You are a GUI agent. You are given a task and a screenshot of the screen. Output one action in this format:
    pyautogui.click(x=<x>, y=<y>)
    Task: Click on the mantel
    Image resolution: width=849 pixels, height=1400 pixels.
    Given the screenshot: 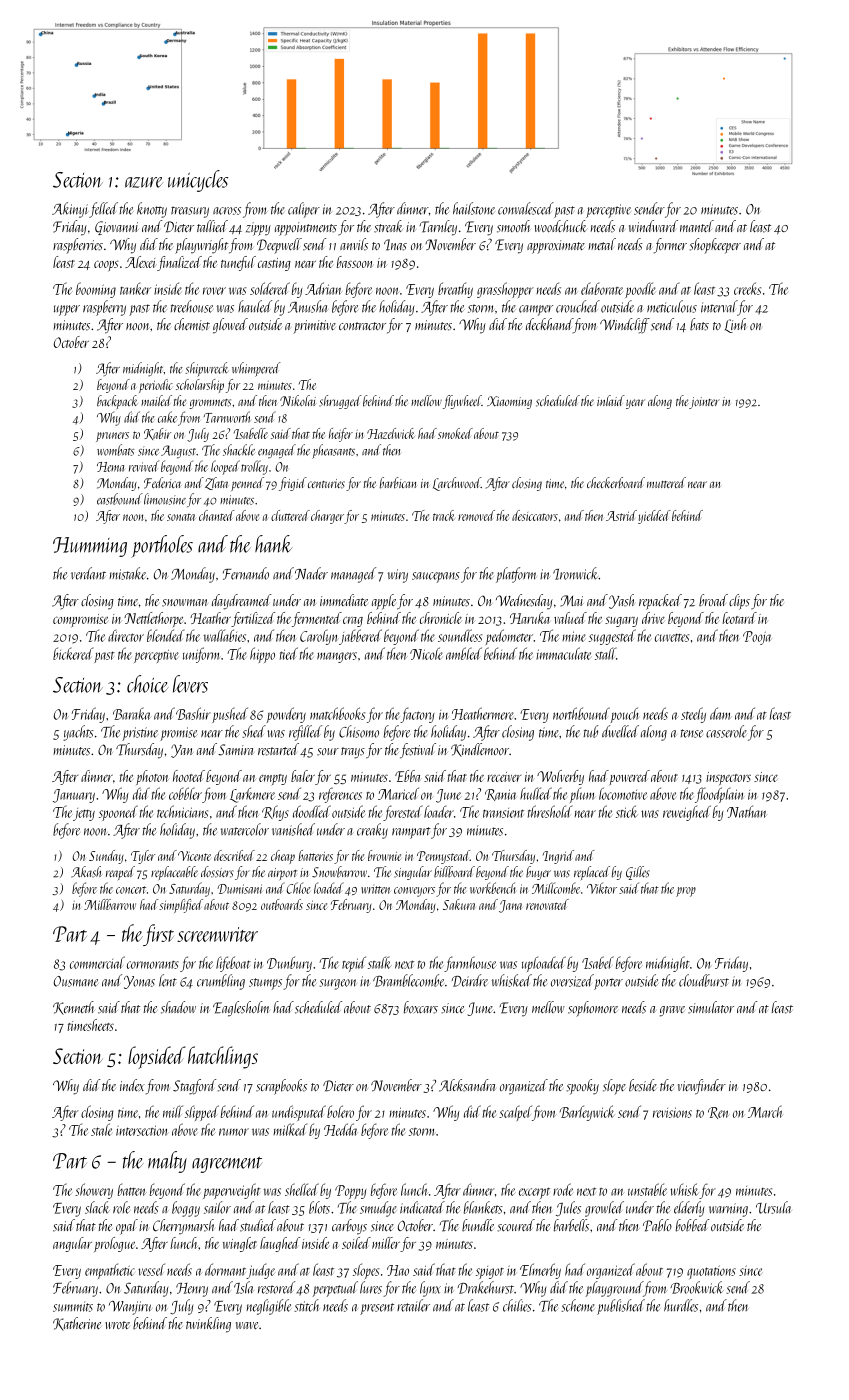 What is the action you would take?
    pyautogui.click(x=697, y=226)
